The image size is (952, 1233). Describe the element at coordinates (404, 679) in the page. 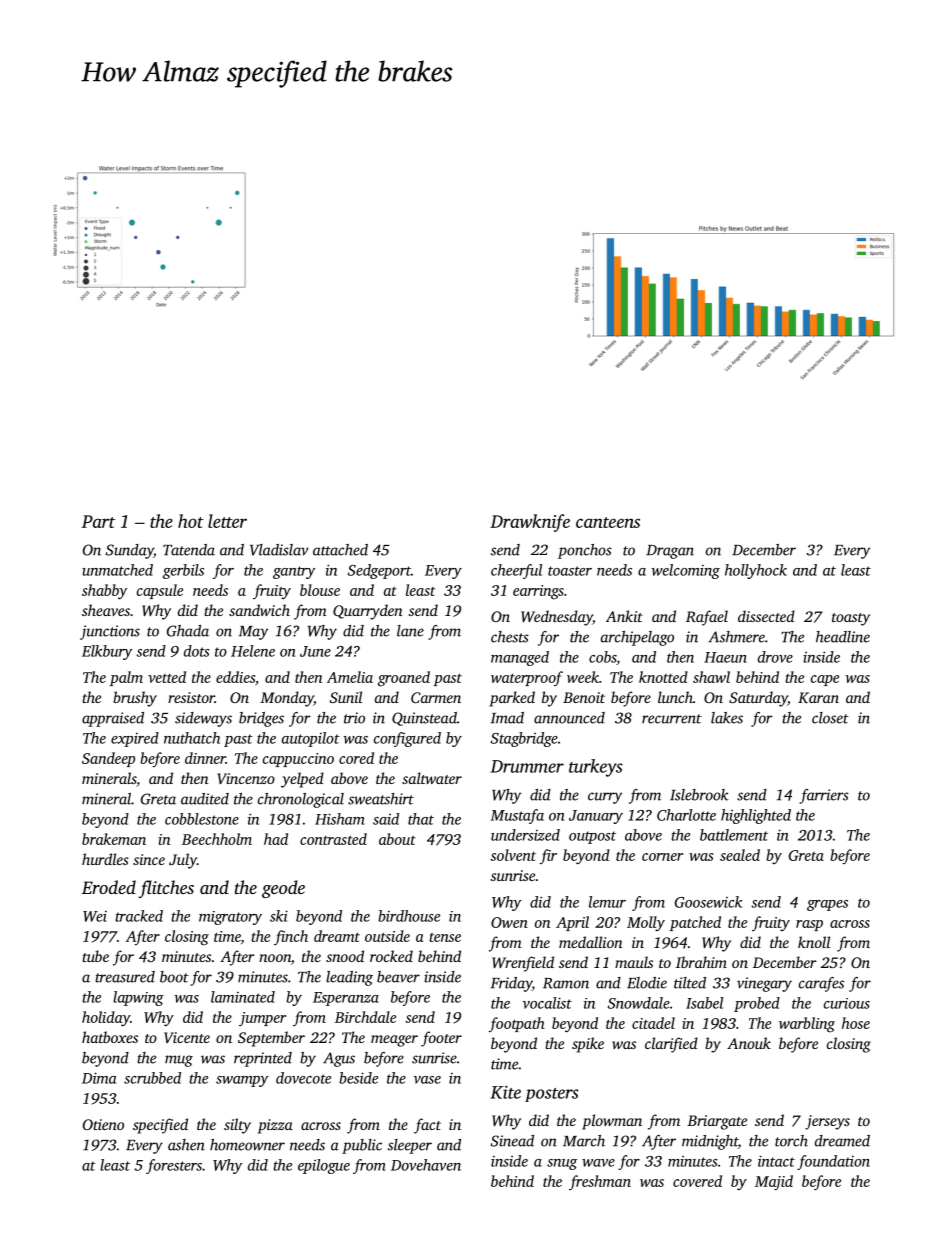

I see `groaned` at that location.
